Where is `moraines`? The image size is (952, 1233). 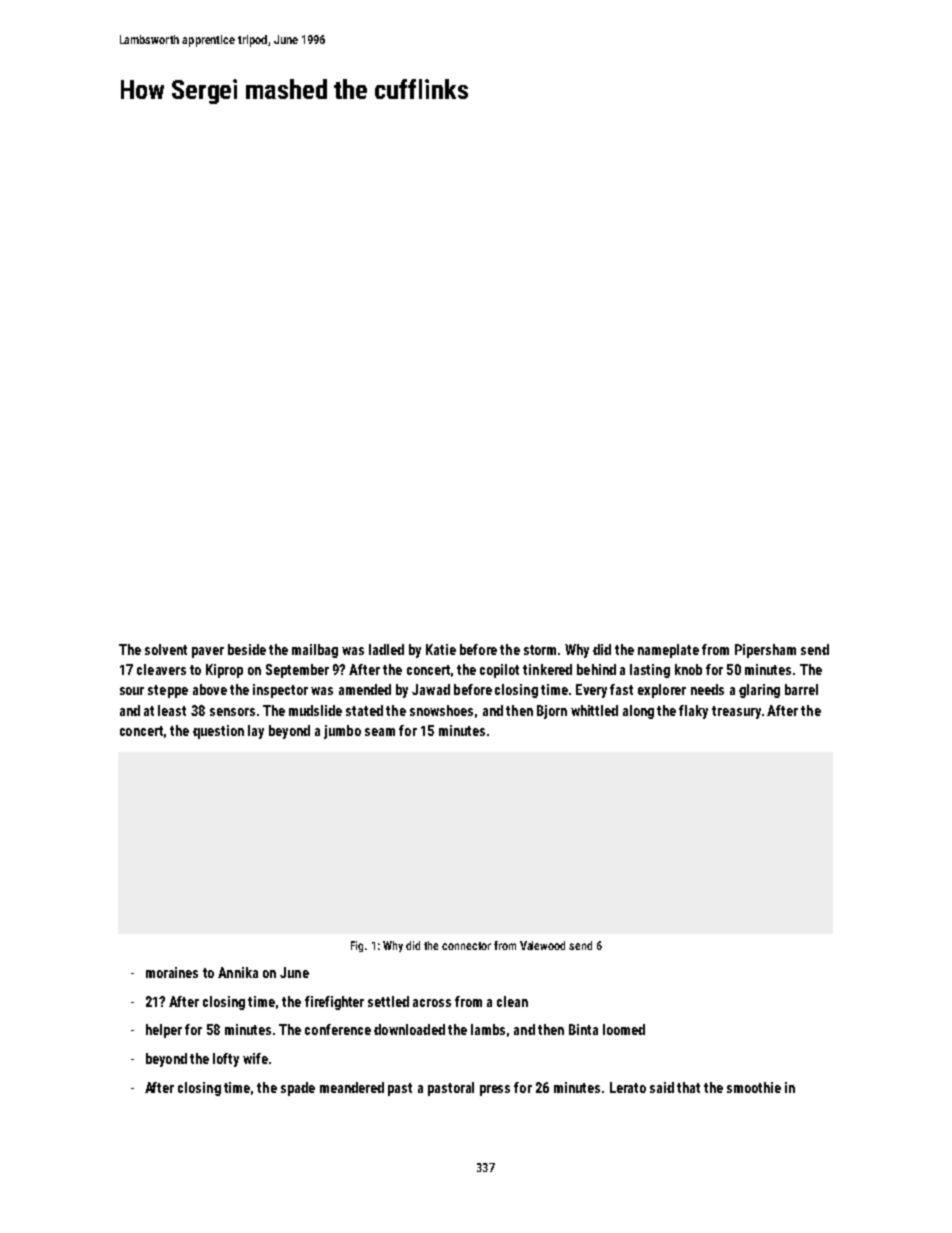
moraines is located at coordinates (172, 972).
